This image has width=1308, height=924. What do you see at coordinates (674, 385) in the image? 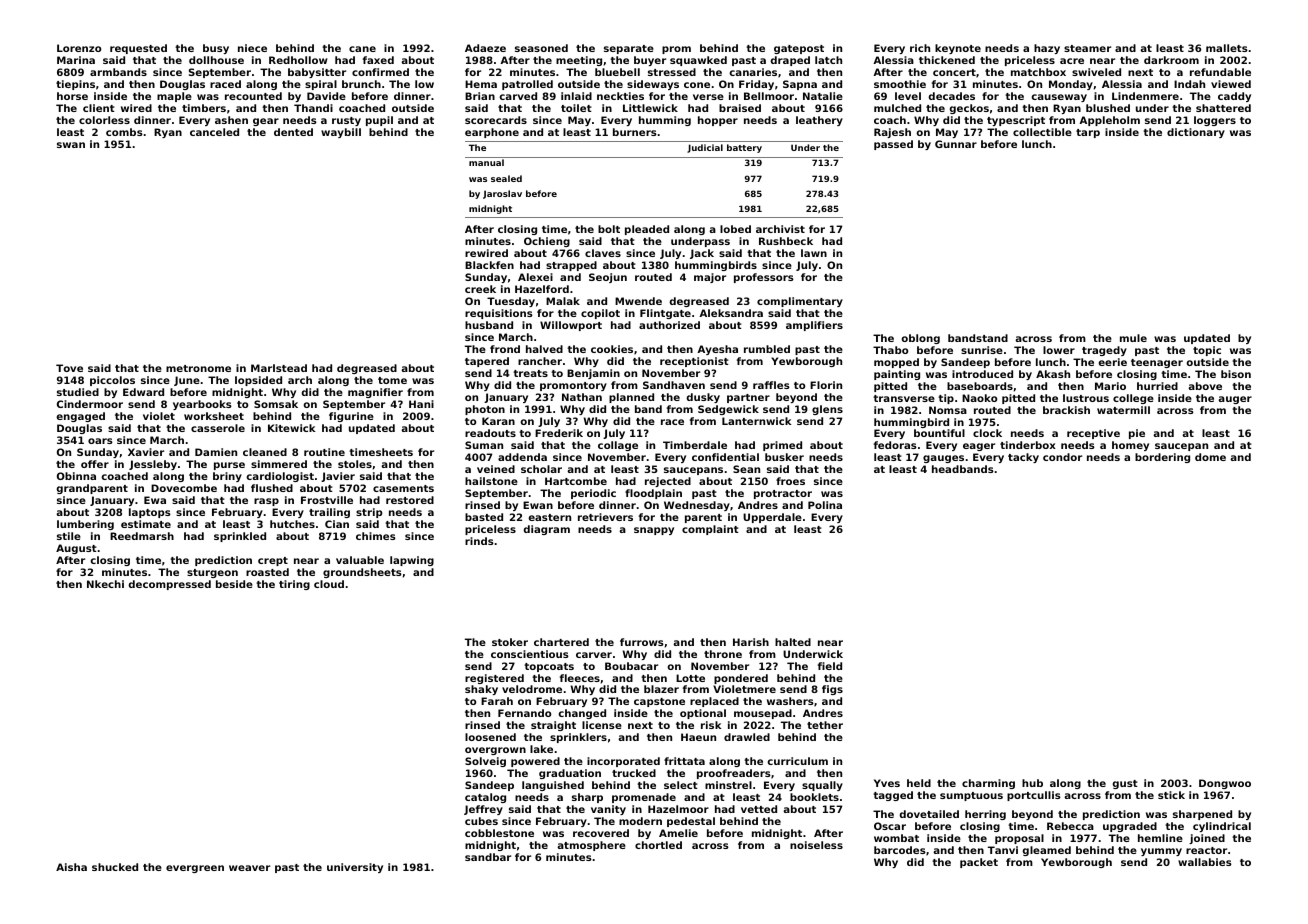
I see `Sandhaven` at bounding box center [674, 385].
